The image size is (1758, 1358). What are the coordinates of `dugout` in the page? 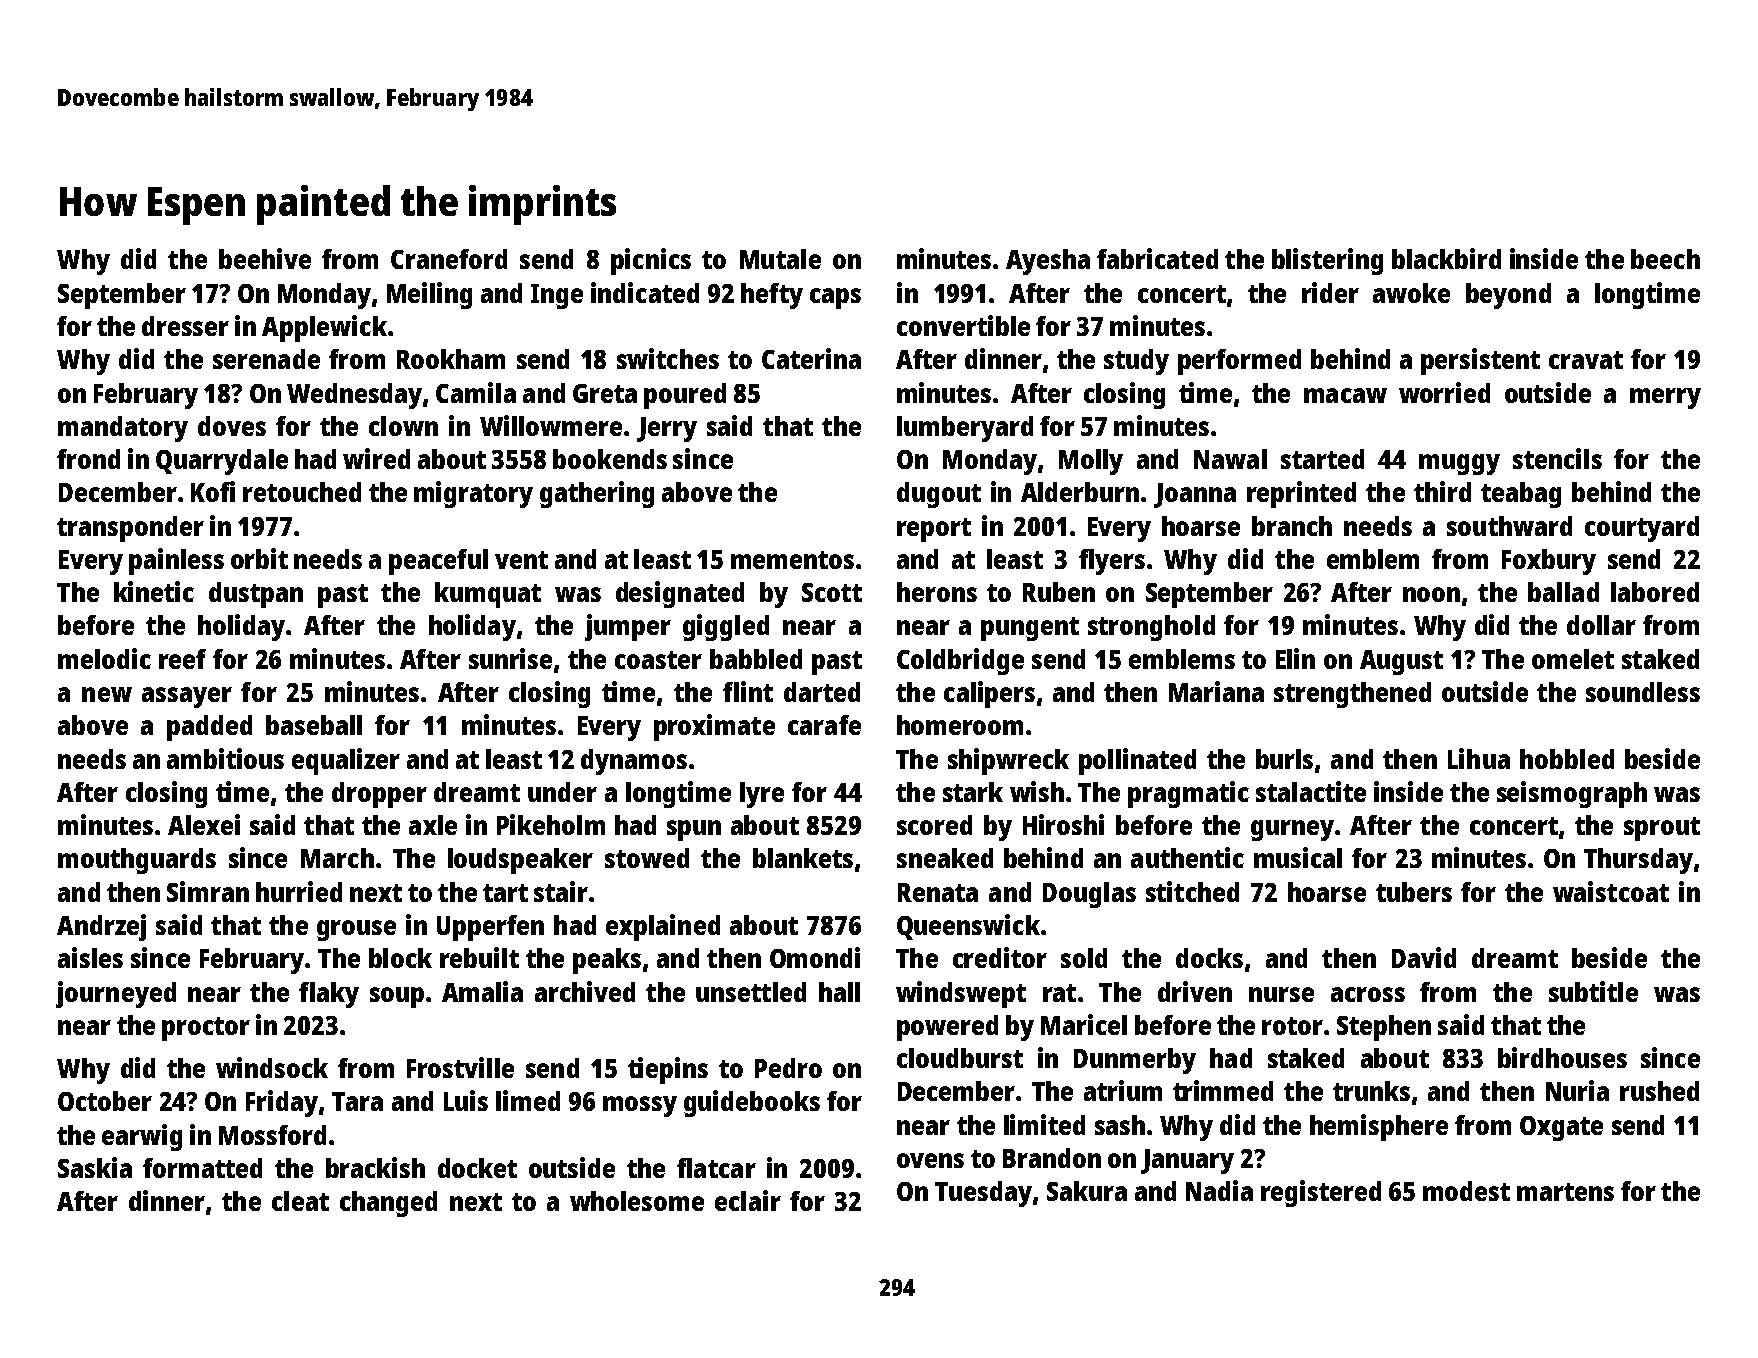 It's located at (939, 495).
